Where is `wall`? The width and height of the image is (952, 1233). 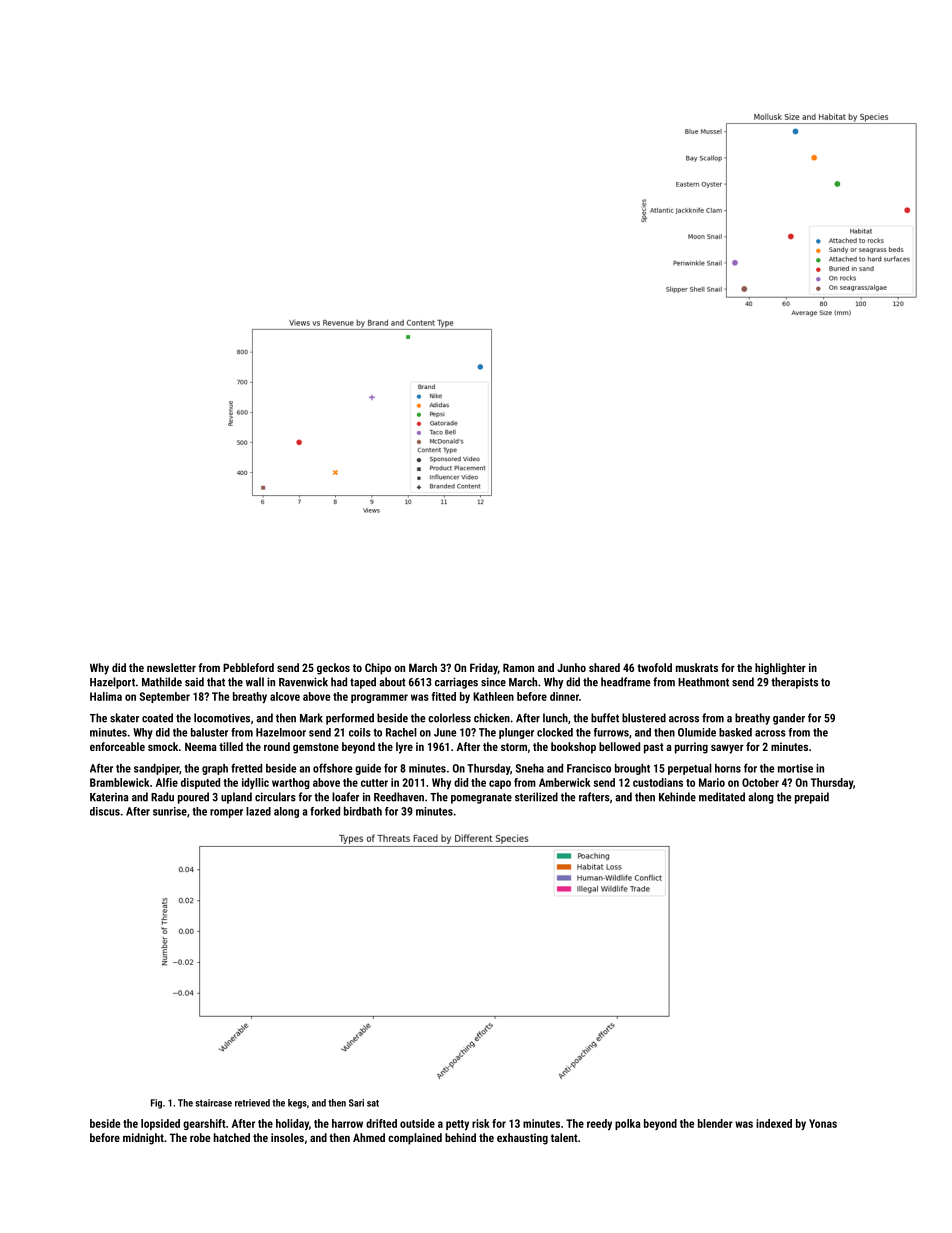
wall is located at coordinates (255, 682).
